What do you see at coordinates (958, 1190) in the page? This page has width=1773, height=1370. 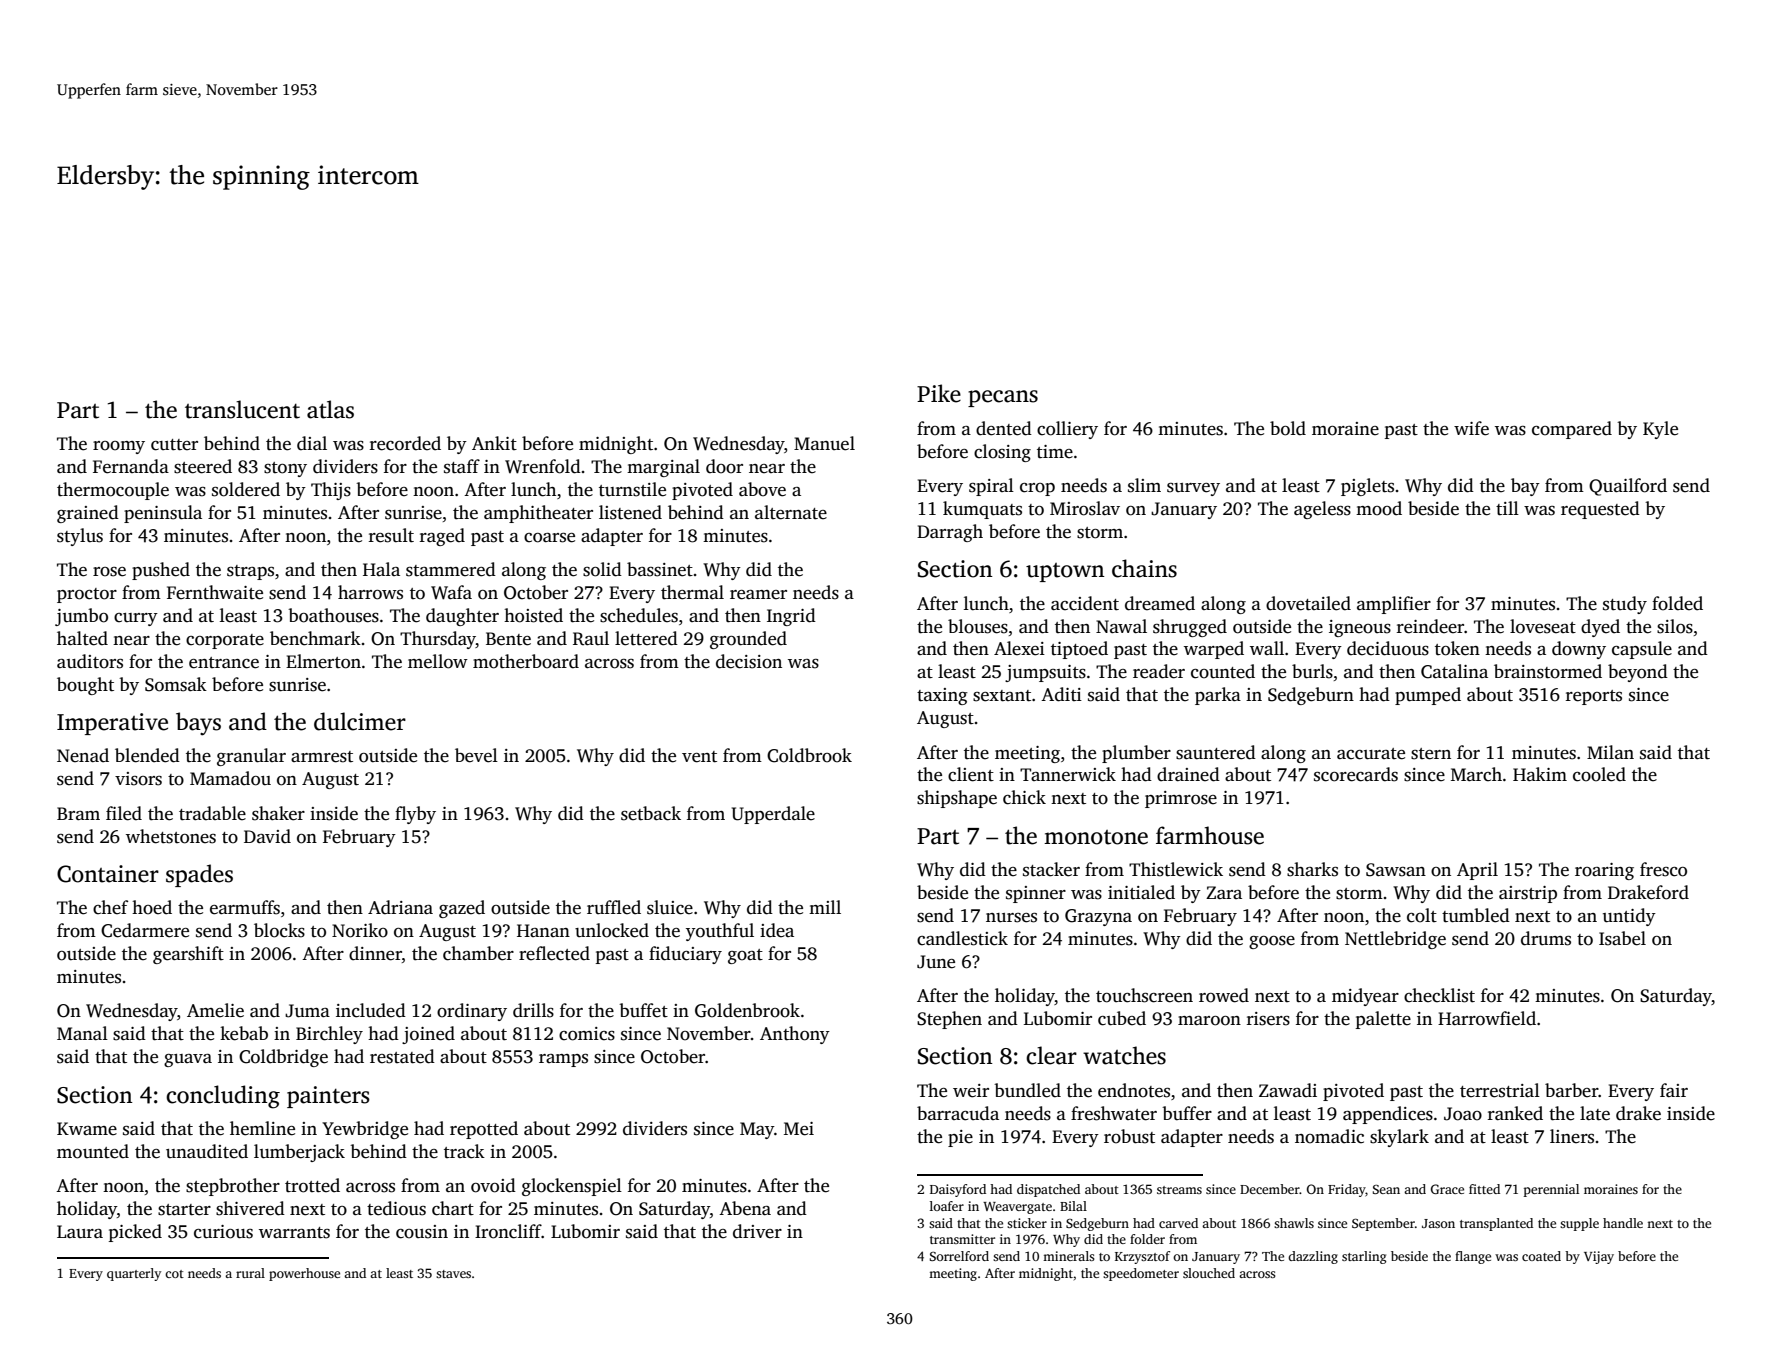 I see `Daisyford` at bounding box center [958, 1190].
